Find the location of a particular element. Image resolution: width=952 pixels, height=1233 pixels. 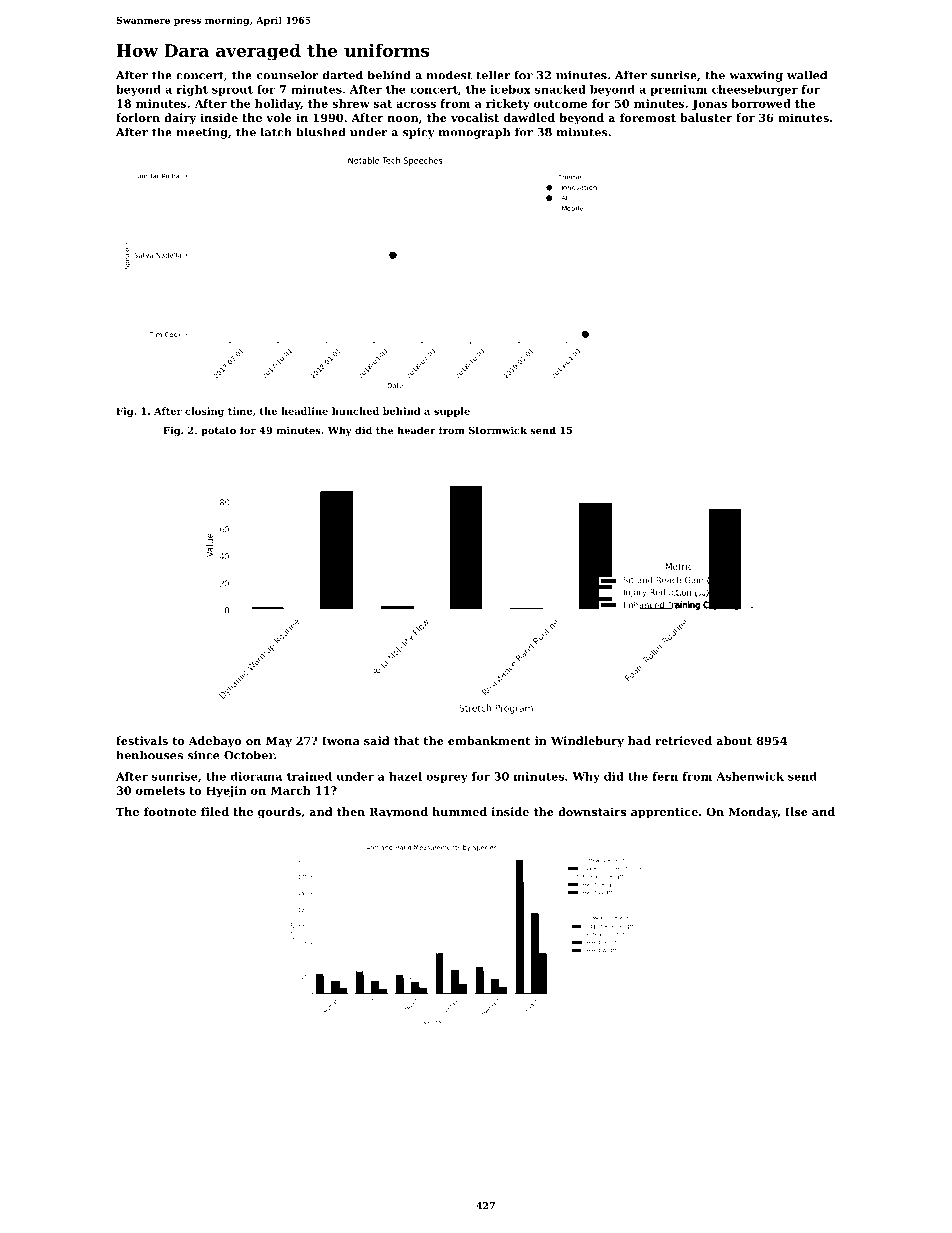

Ilse is located at coordinates (796, 811).
